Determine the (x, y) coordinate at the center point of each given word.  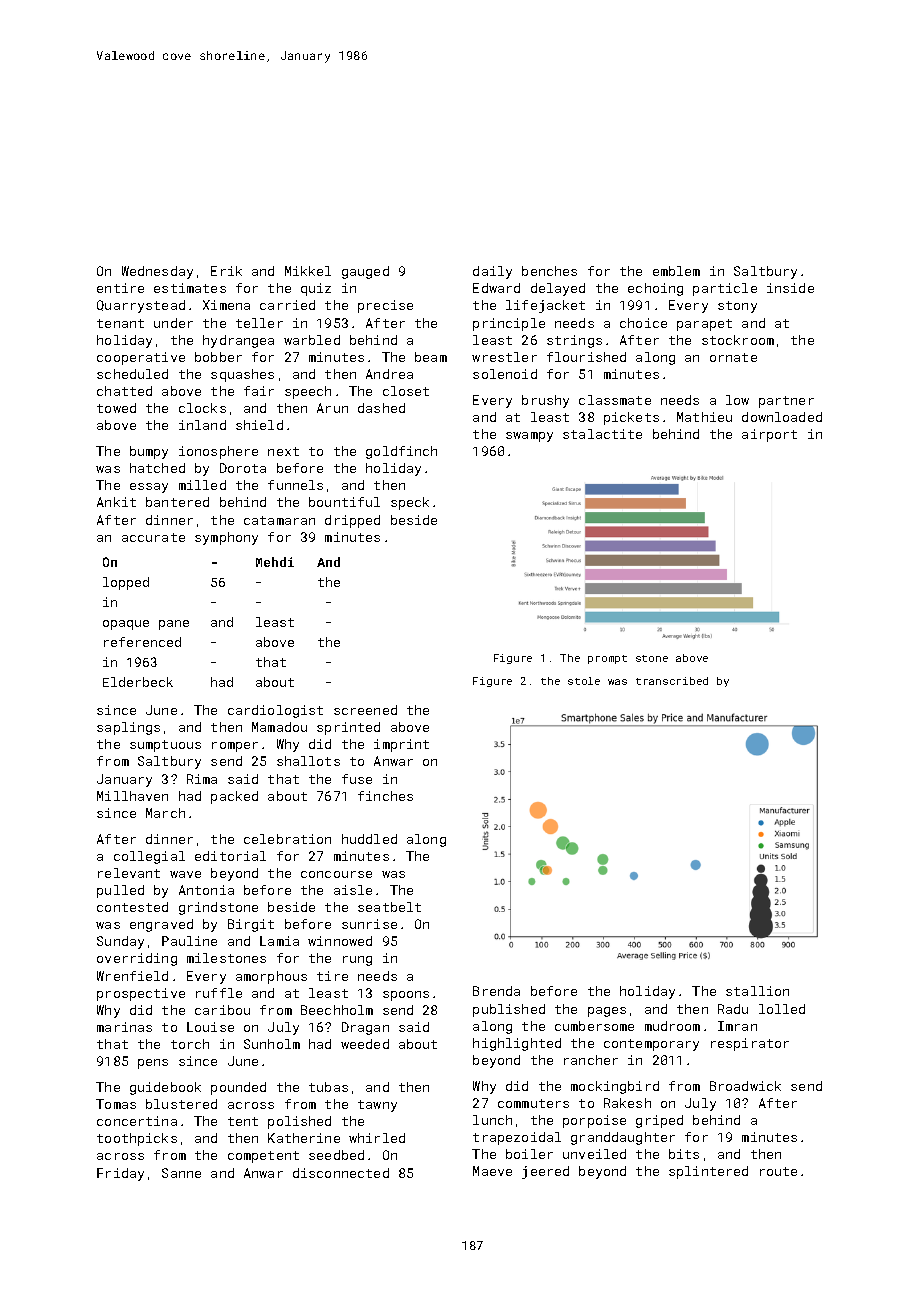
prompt (607, 659)
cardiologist (275, 711)
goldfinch (401, 452)
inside (790, 288)
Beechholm (337, 1010)
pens (153, 1064)
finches (385, 796)
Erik (226, 271)
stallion (757, 991)
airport (769, 435)
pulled (120, 891)
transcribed (672, 681)
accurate (153, 537)
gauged (365, 272)
